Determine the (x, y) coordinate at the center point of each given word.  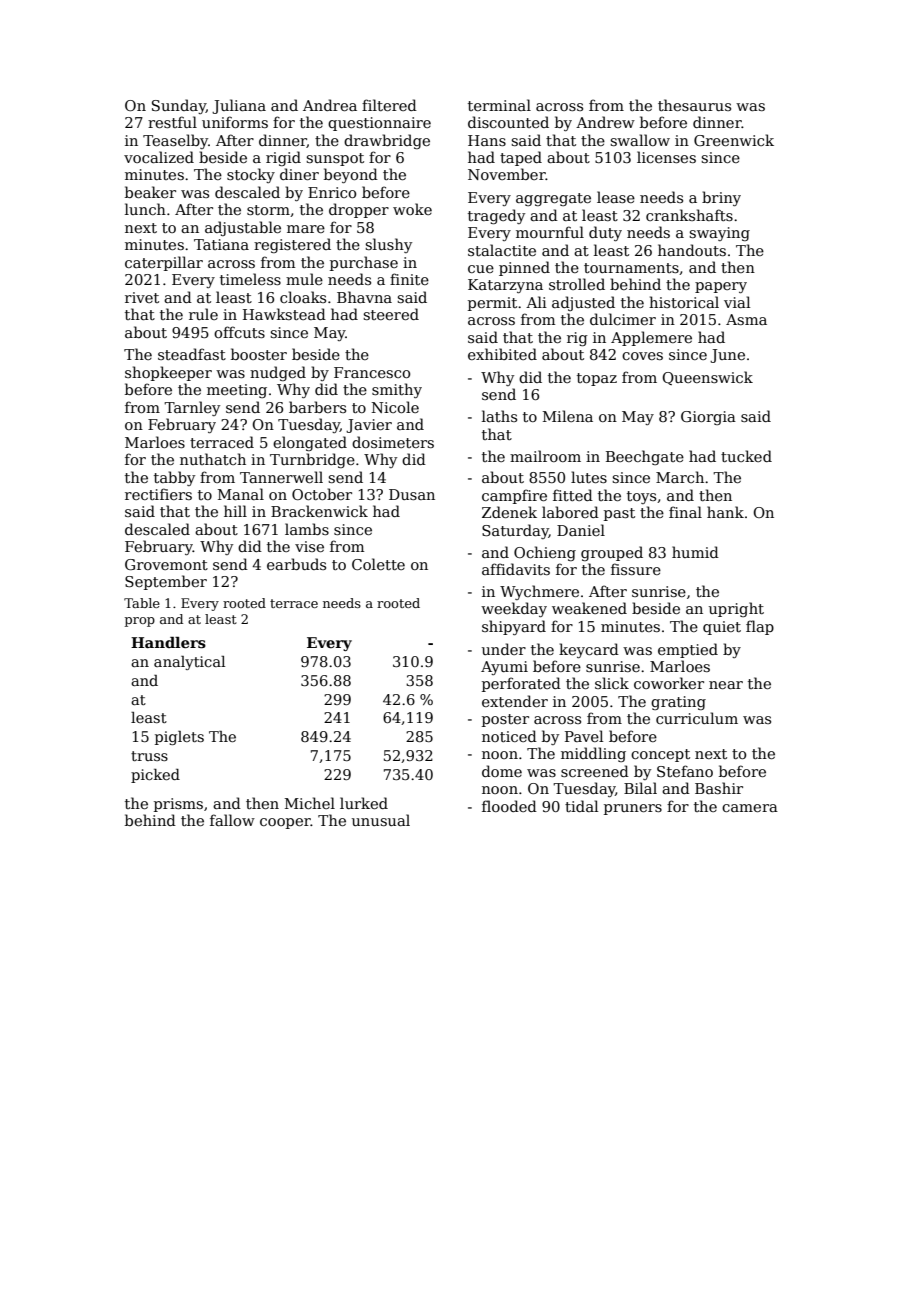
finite (409, 279)
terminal (499, 105)
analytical (189, 663)
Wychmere (539, 592)
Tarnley (192, 408)
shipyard (514, 627)
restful (172, 122)
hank (725, 512)
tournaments (631, 268)
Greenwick (734, 140)
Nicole (395, 407)
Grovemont (166, 564)
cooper (285, 823)
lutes (589, 477)
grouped (612, 553)
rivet (142, 297)
